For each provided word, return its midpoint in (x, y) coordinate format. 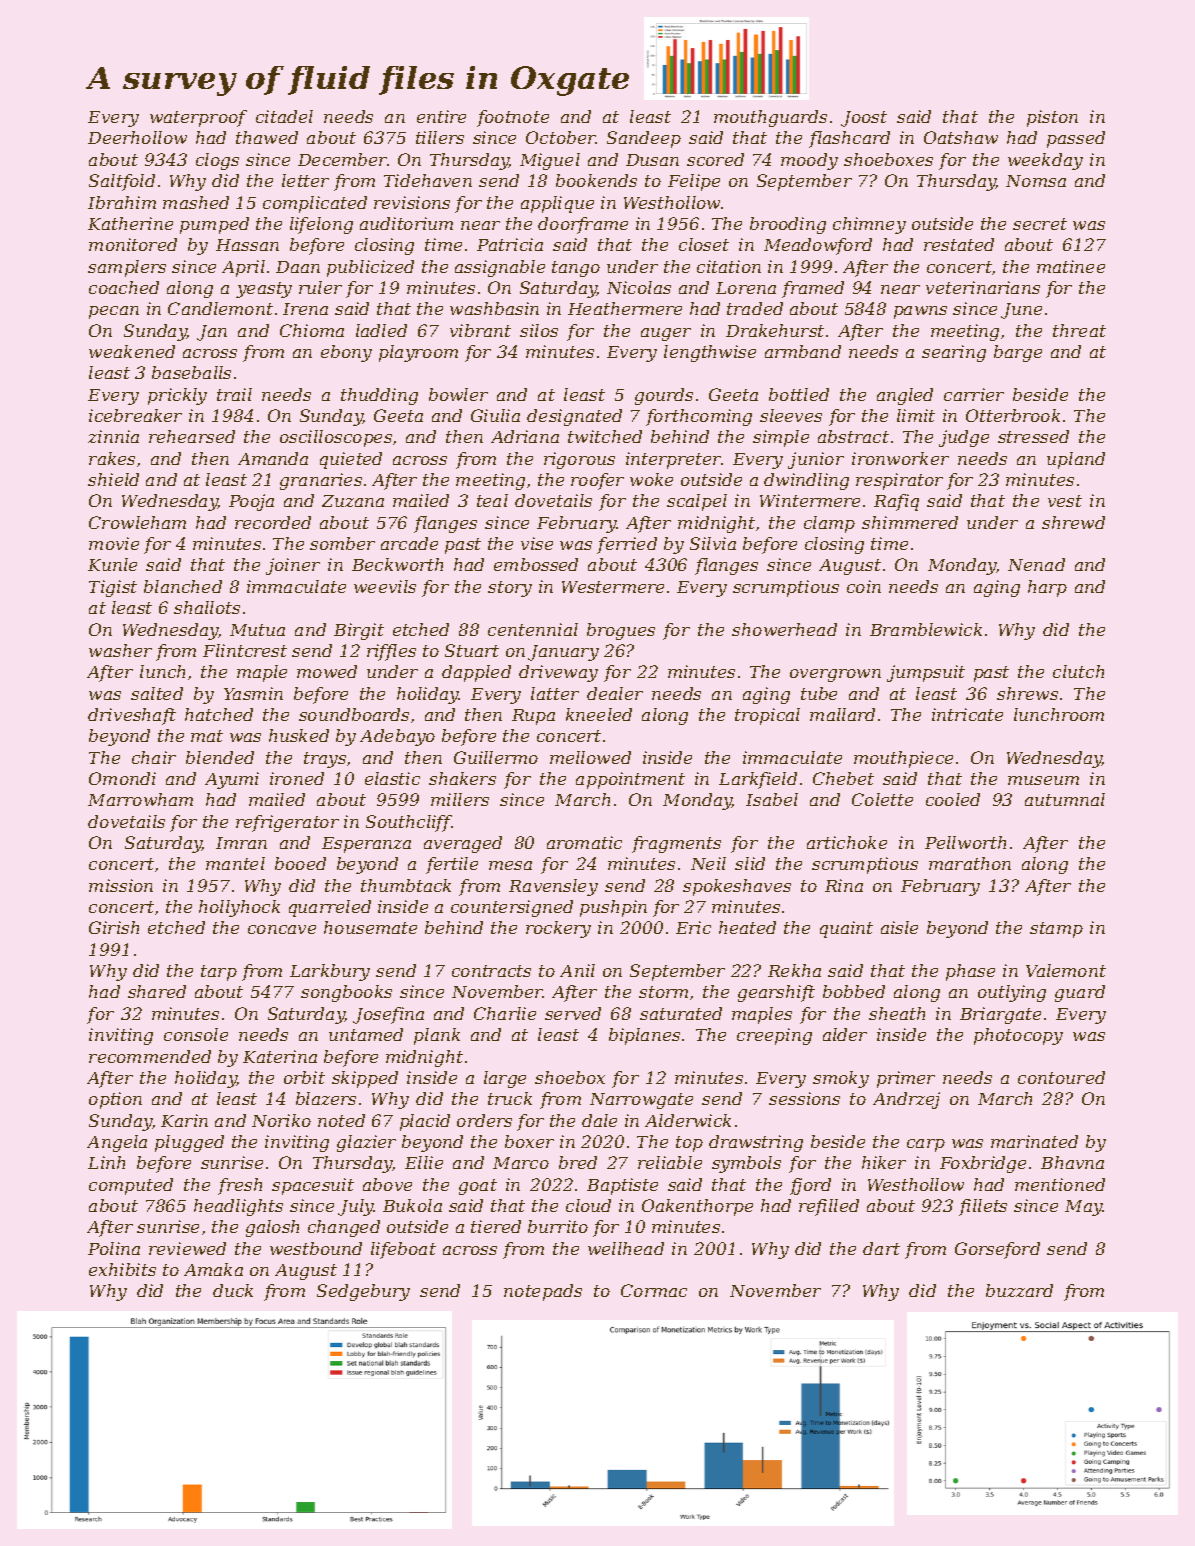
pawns (920, 312)
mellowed (590, 757)
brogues (621, 631)
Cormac (654, 1290)
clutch (1078, 671)
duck (233, 1290)
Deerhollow (137, 137)
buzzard (1019, 1290)
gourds (664, 396)
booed (300, 863)
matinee (1071, 266)
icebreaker (135, 415)
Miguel (550, 161)
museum (1043, 780)
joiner (293, 566)
